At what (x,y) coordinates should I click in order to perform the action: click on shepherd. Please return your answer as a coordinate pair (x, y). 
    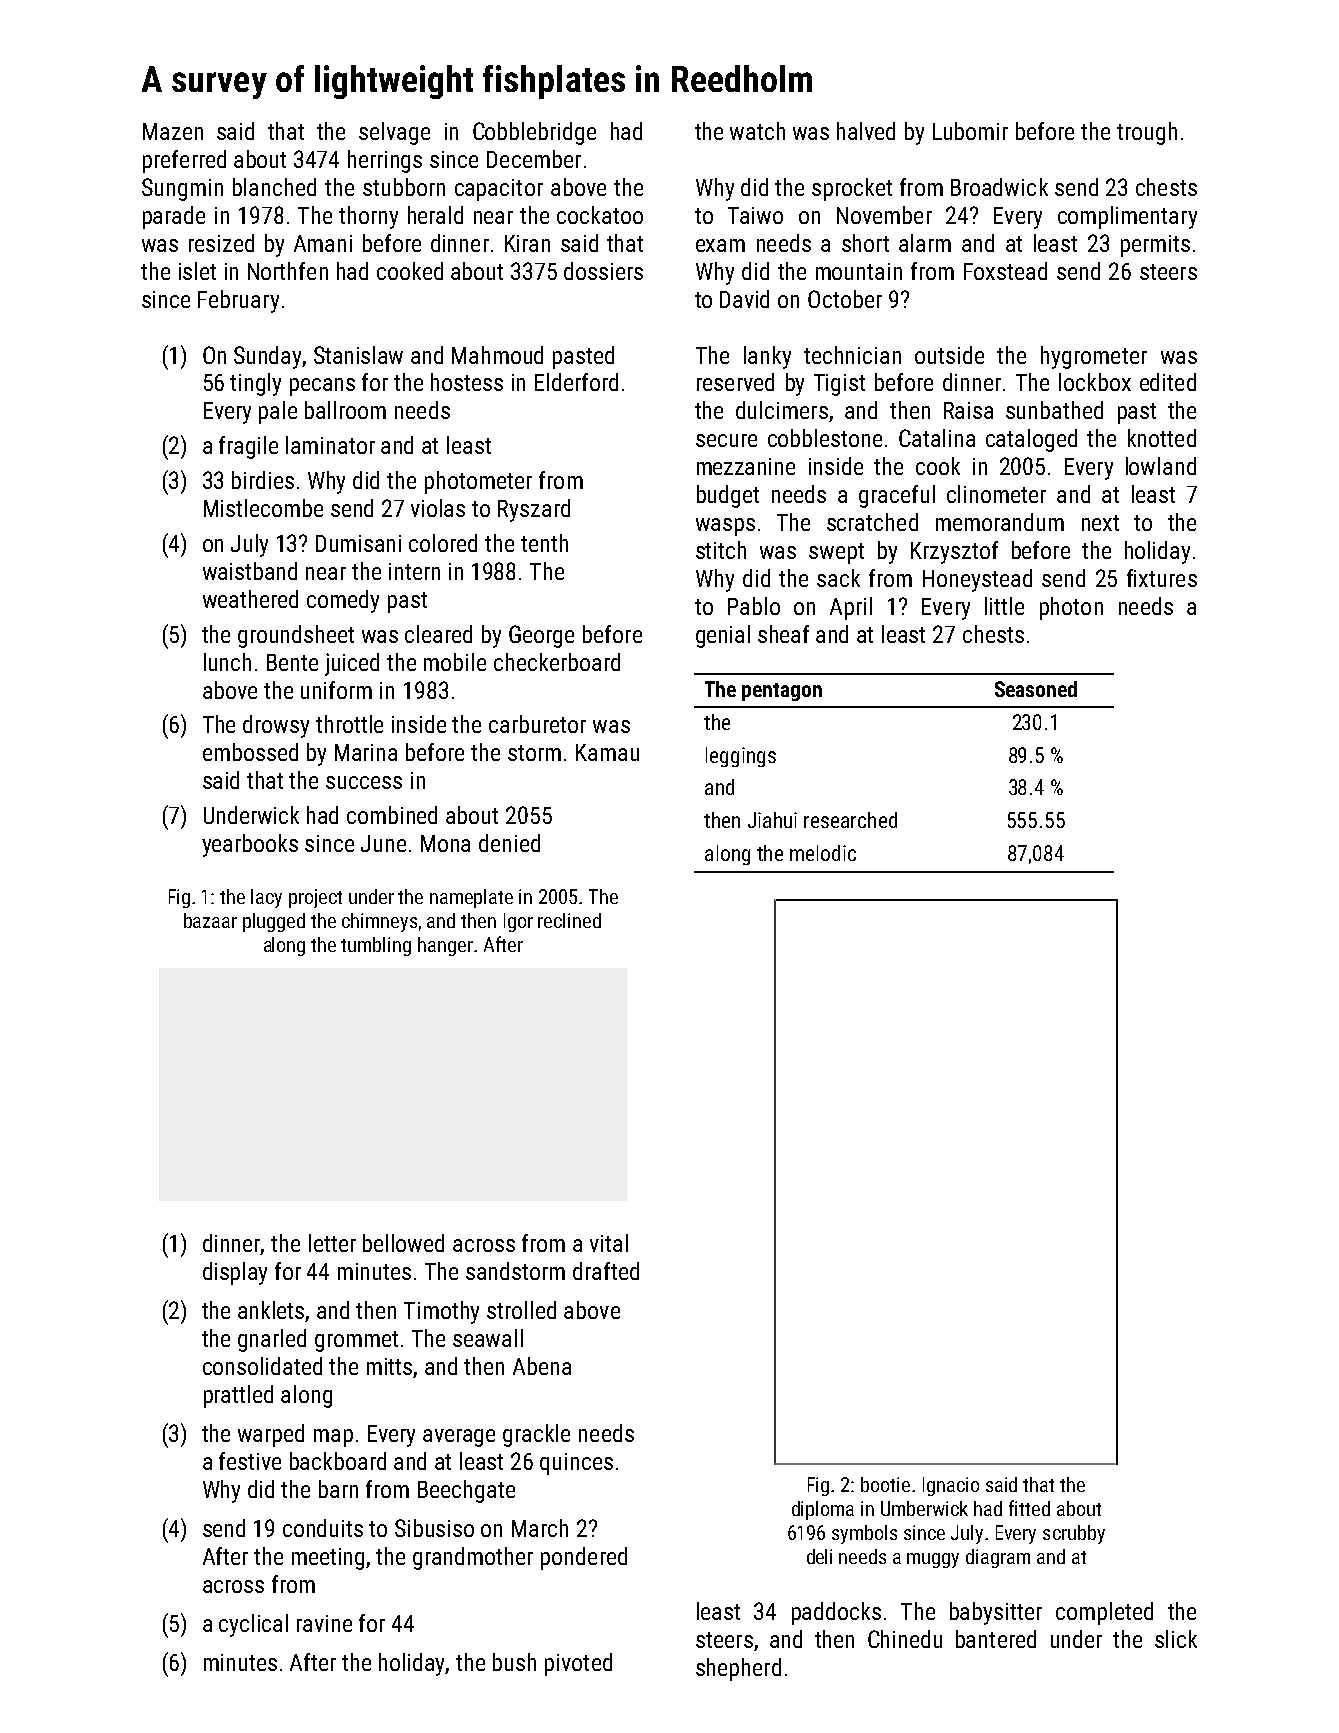
    Looking at the image, I should click on (738, 1669).
